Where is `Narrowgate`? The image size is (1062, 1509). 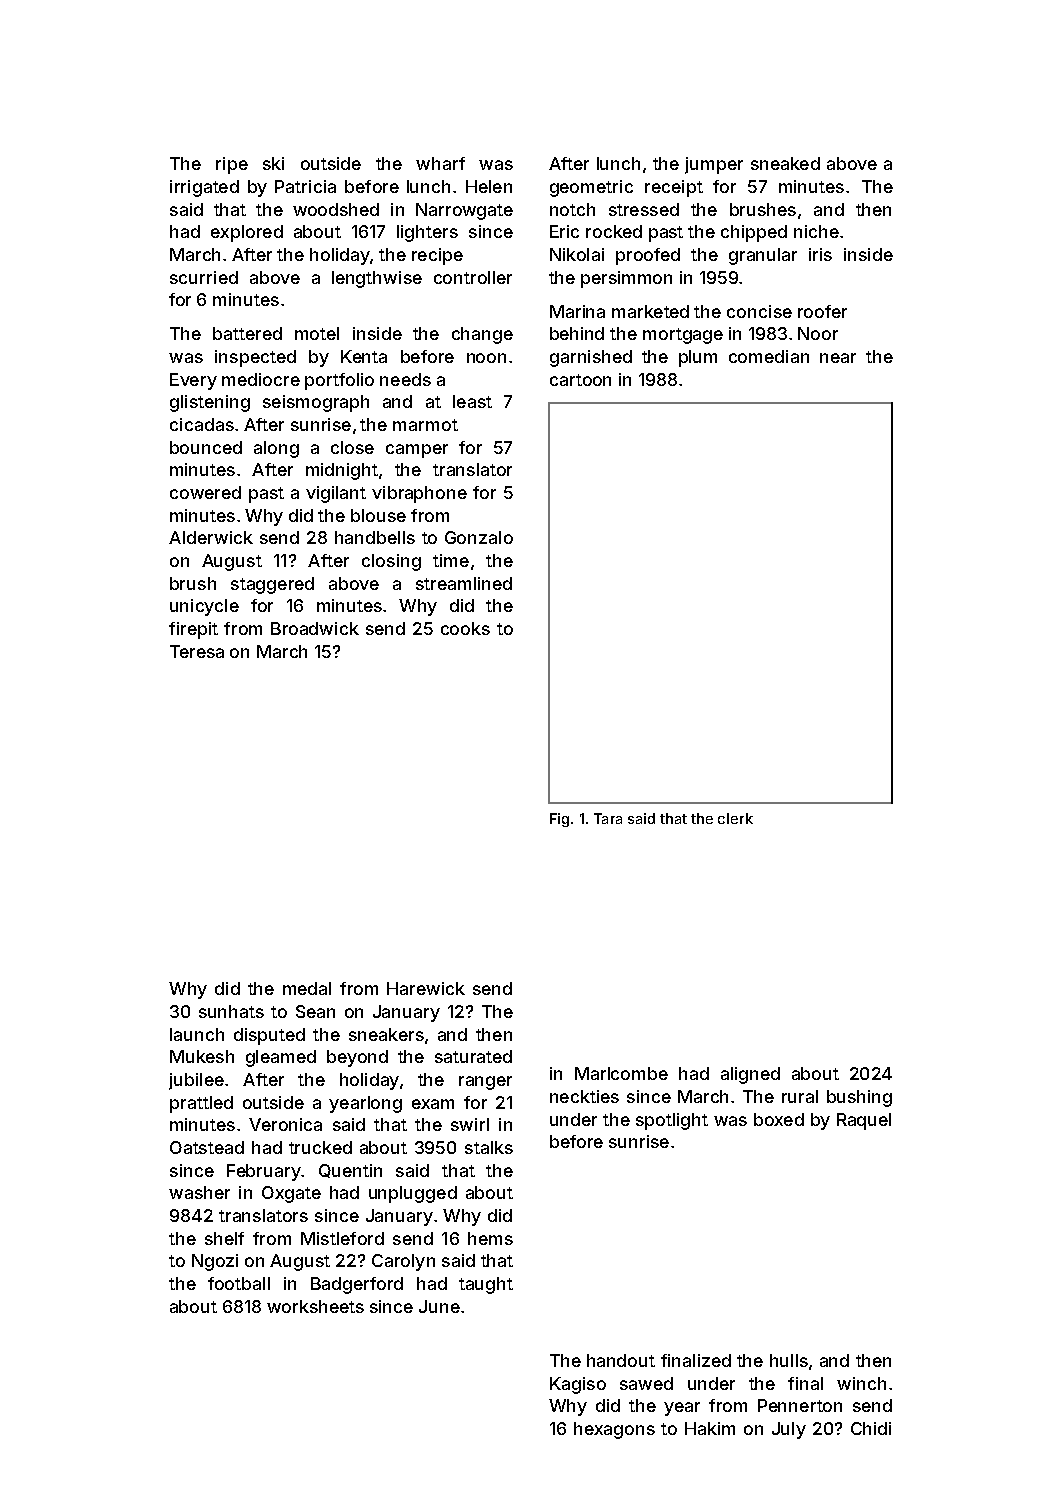 Narrowgate is located at coordinates (464, 211).
